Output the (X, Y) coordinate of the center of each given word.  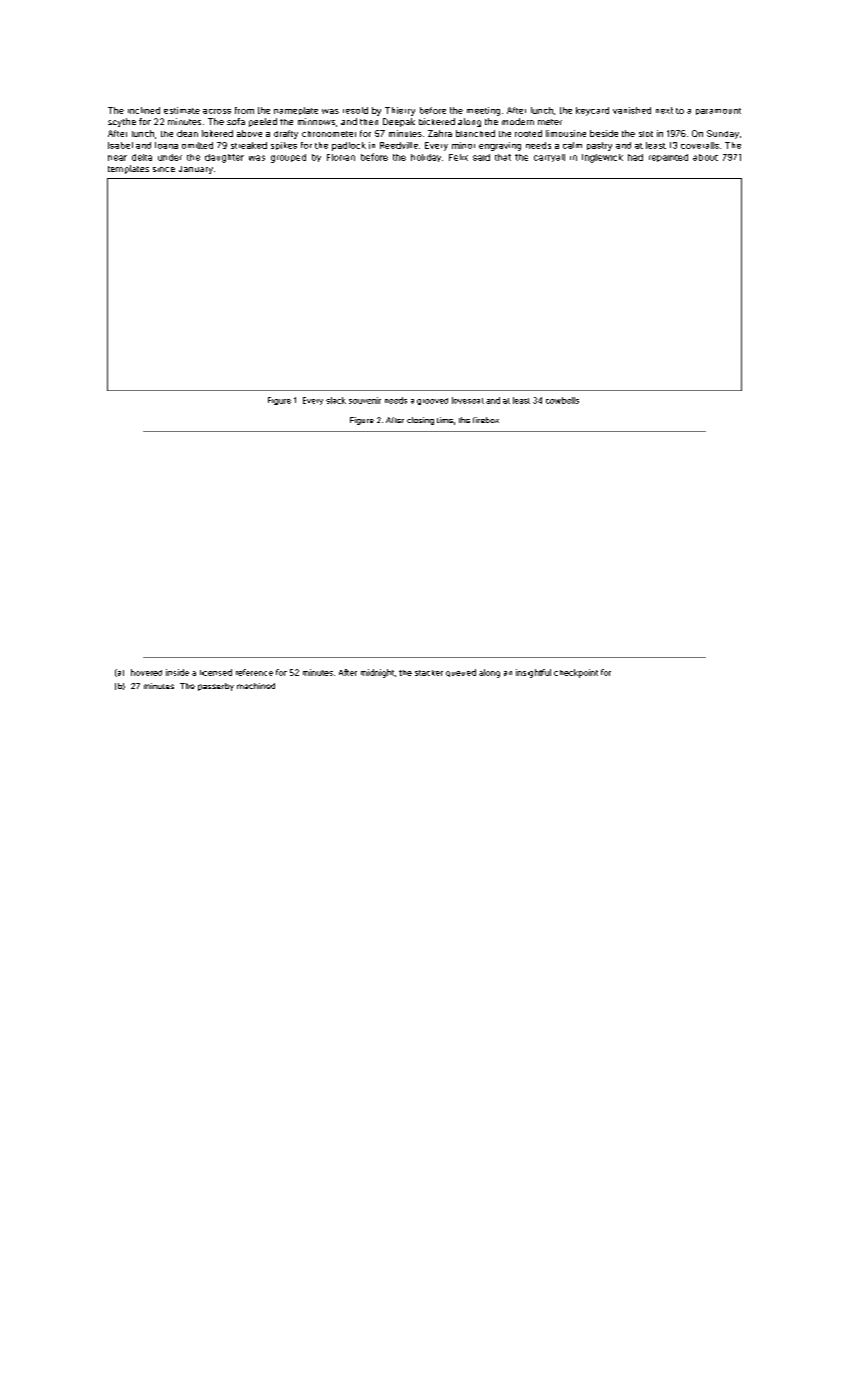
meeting (483, 111)
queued (461, 673)
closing (420, 421)
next (664, 110)
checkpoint (576, 673)
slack (336, 400)
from (244, 110)
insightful (533, 673)
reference (254, 672)
